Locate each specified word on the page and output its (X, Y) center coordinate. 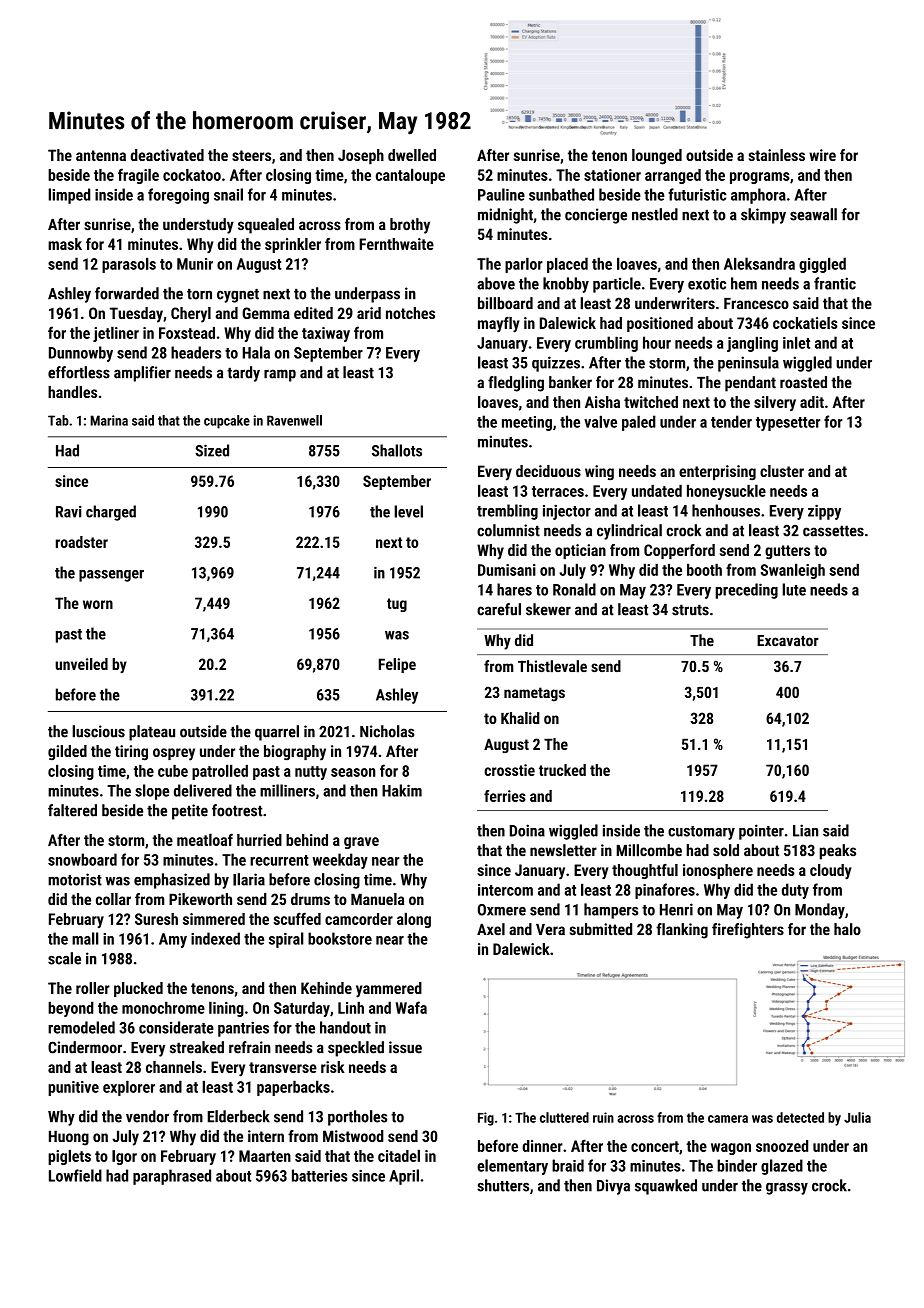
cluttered (564, 1117)
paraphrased (172, 1177)
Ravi (68, 512)
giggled (822, 265)
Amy (173, 940)
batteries (319, 1175)
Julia (857, 1117)
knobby (566, 285)
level (408, 511)
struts (690, 610)
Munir (195, 264)
